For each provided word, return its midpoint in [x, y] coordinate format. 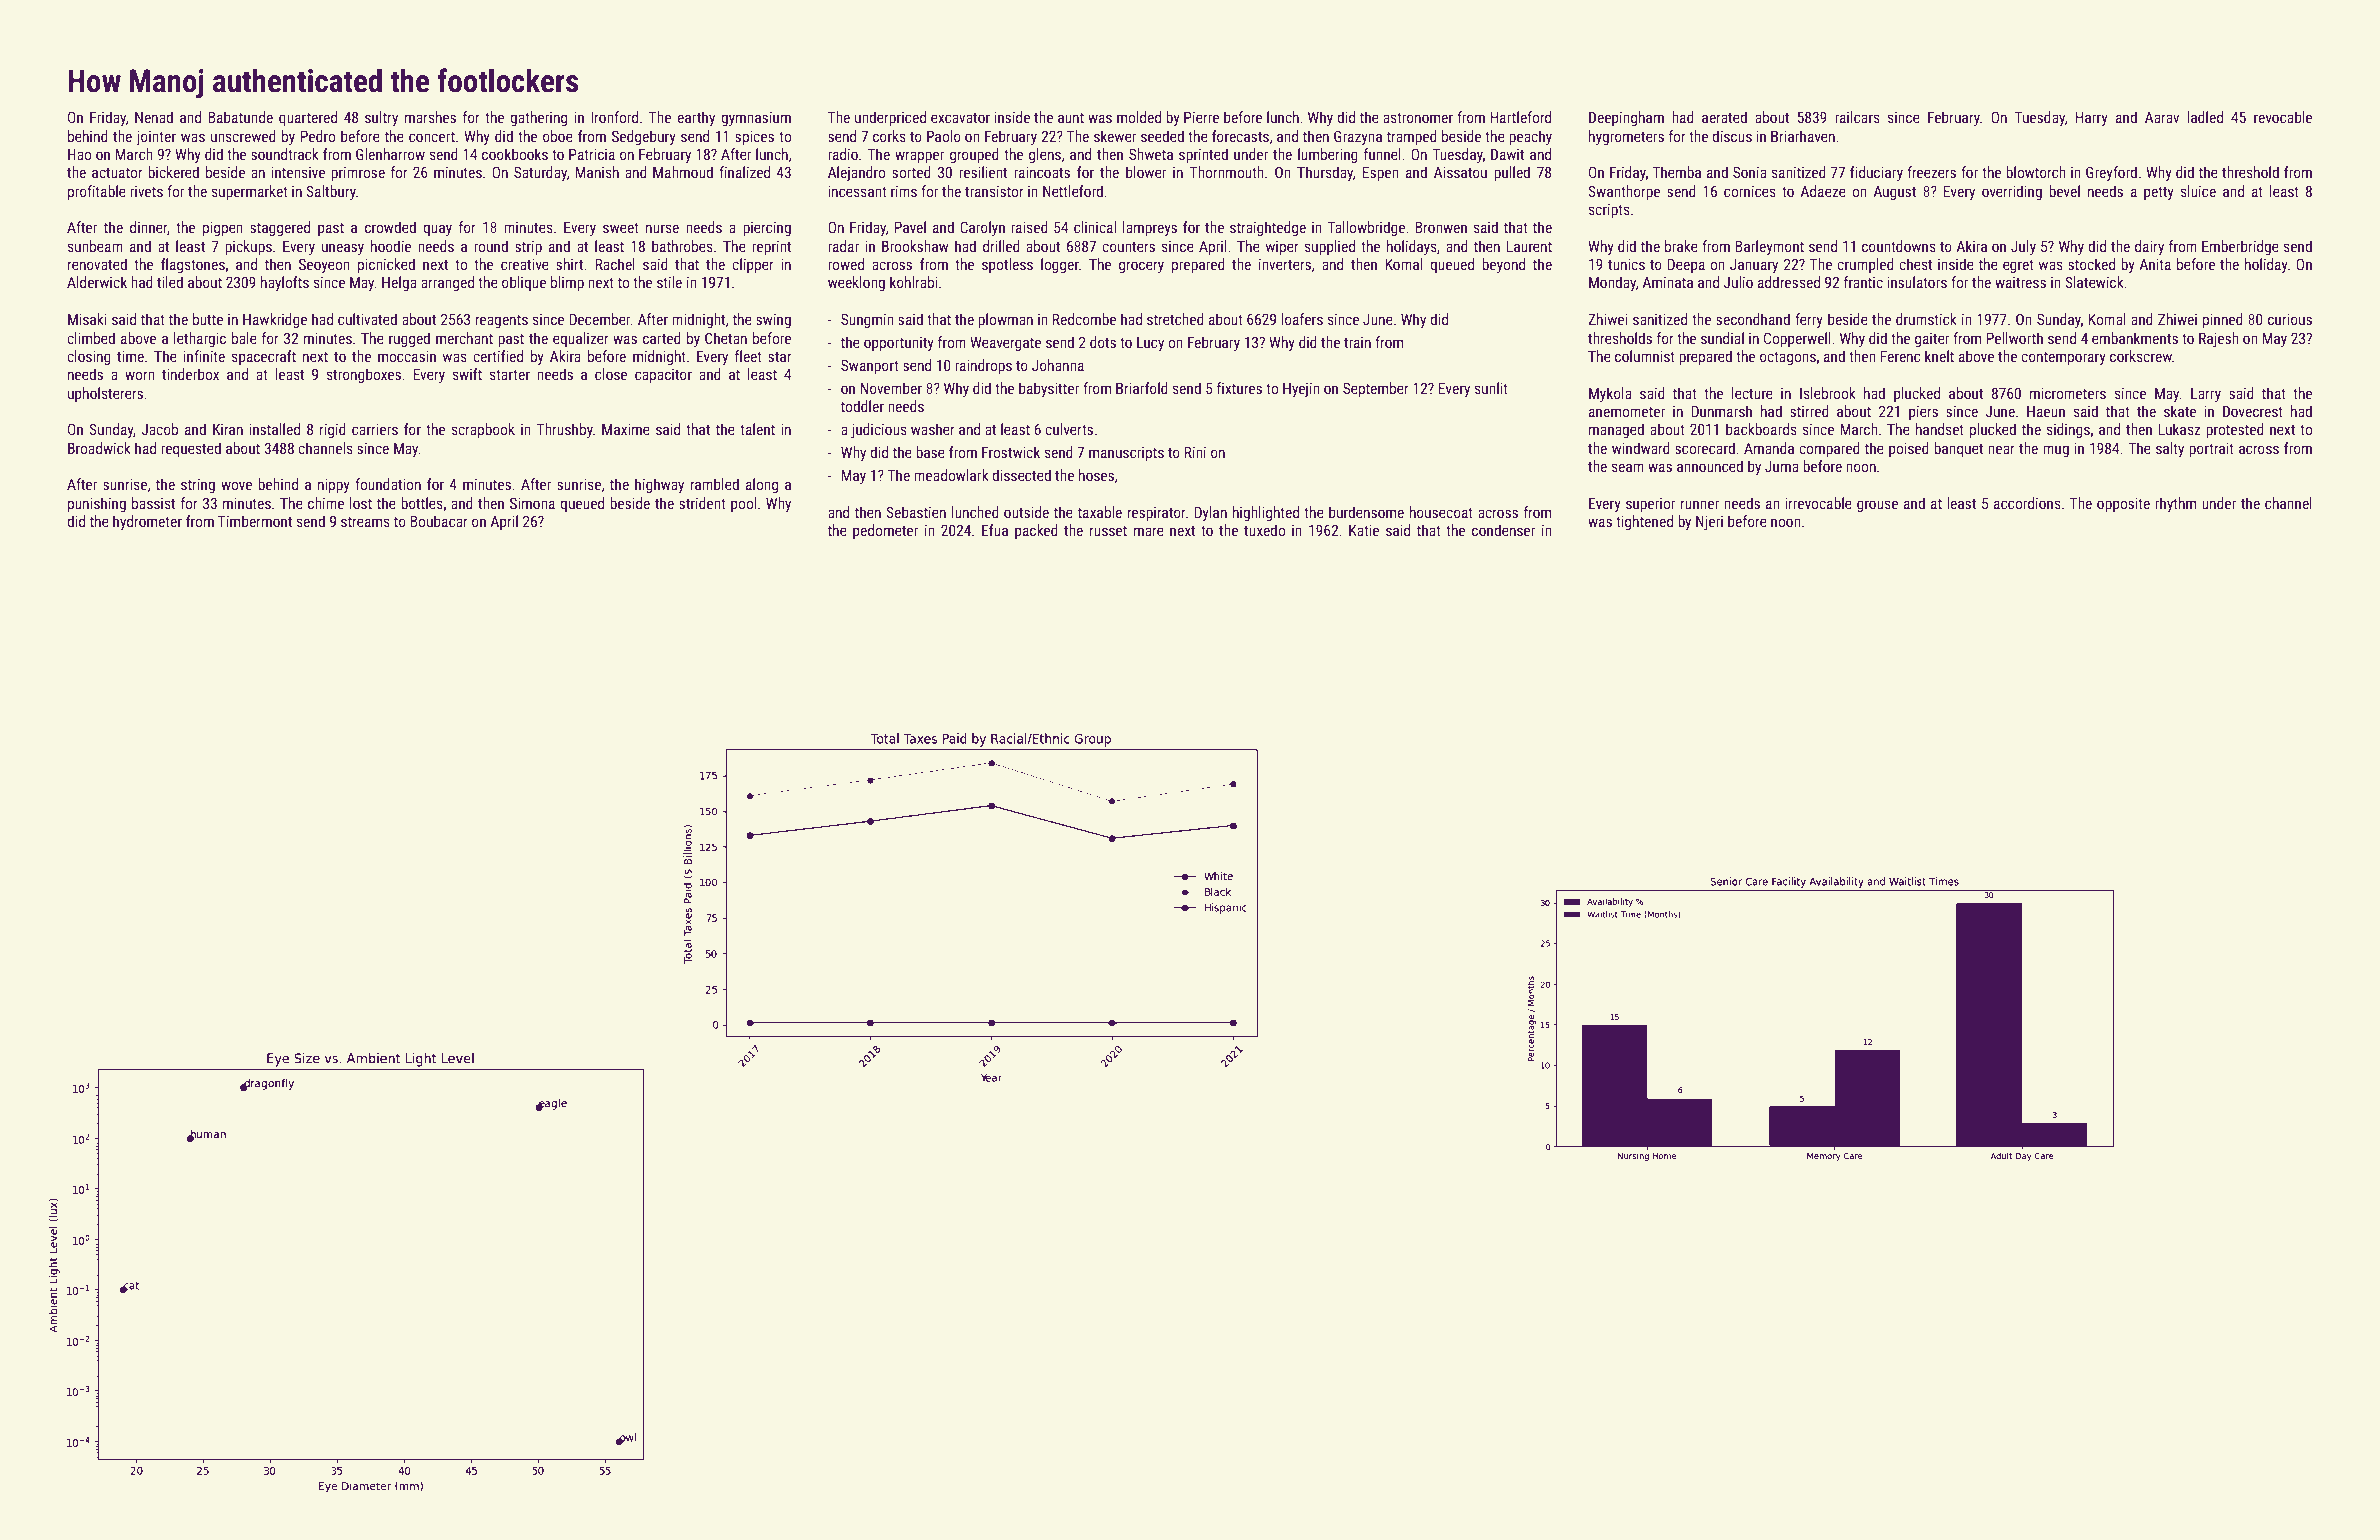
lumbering [1328, 155]
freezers [1931, 172]
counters [1128, 247]
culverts [1069, 429]
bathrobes [682, 246]
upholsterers [105, 394]
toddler [862, 406]
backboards [1761, 429]
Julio [1738, 282]
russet [1108, 531]
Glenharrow [390, 154]
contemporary [2063, 358]
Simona [532, 503]
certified [498, 356]
